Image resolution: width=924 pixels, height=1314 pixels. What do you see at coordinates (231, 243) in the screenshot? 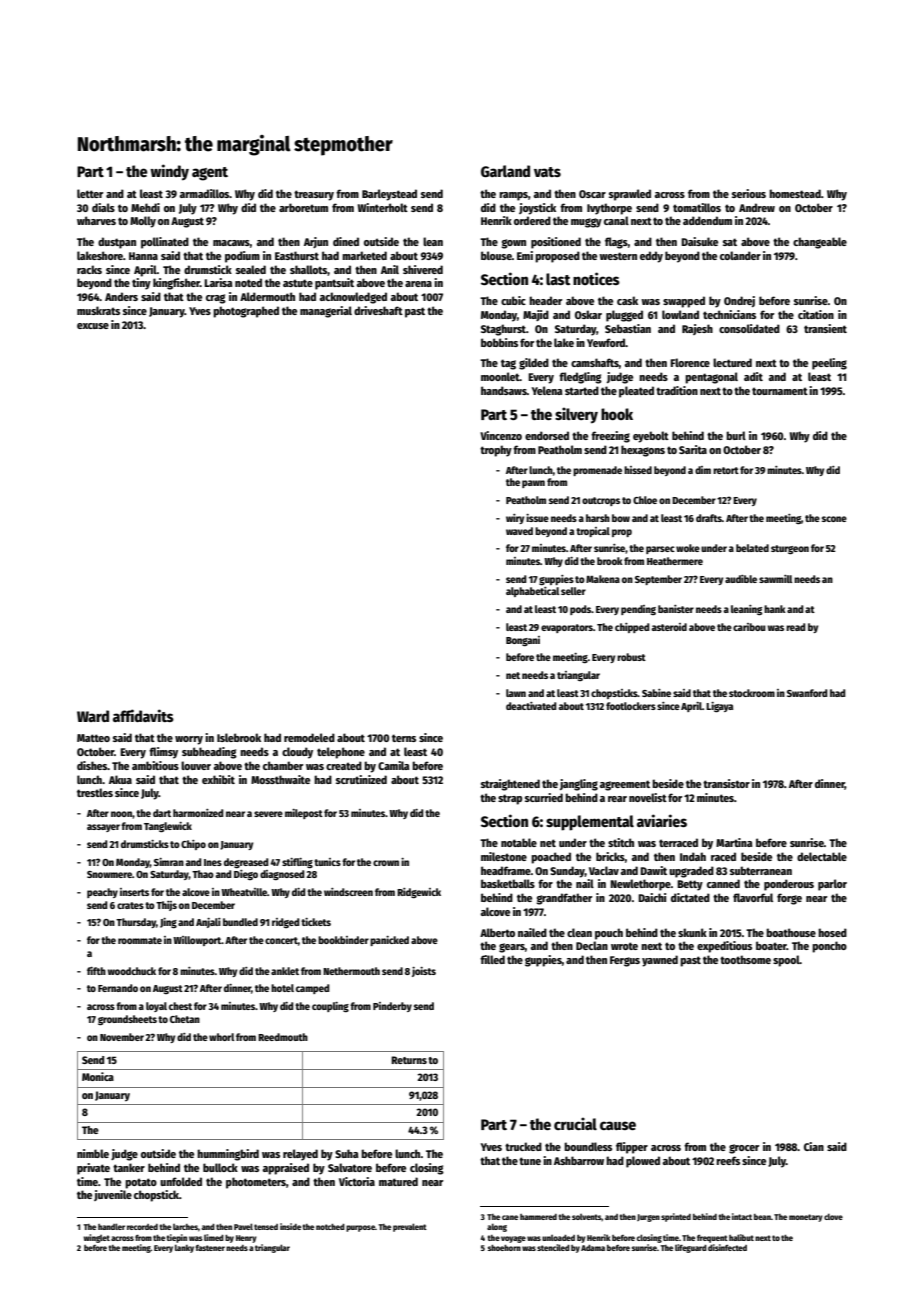
I see `macaws` at bounding box center [231, 243].
